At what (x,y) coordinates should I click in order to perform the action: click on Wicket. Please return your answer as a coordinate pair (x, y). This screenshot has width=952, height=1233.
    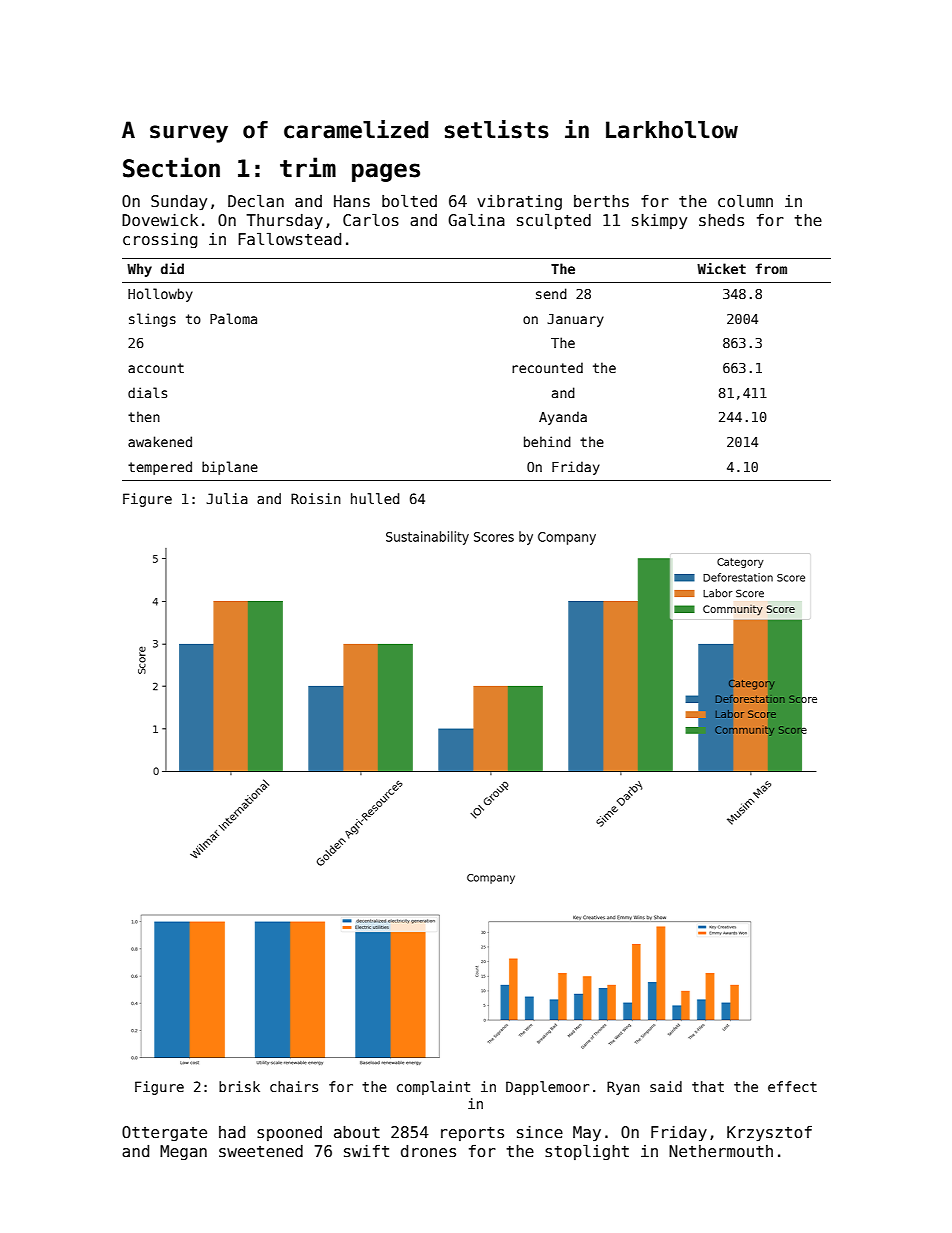
    Looking at the image, I should click on (721, 268).
